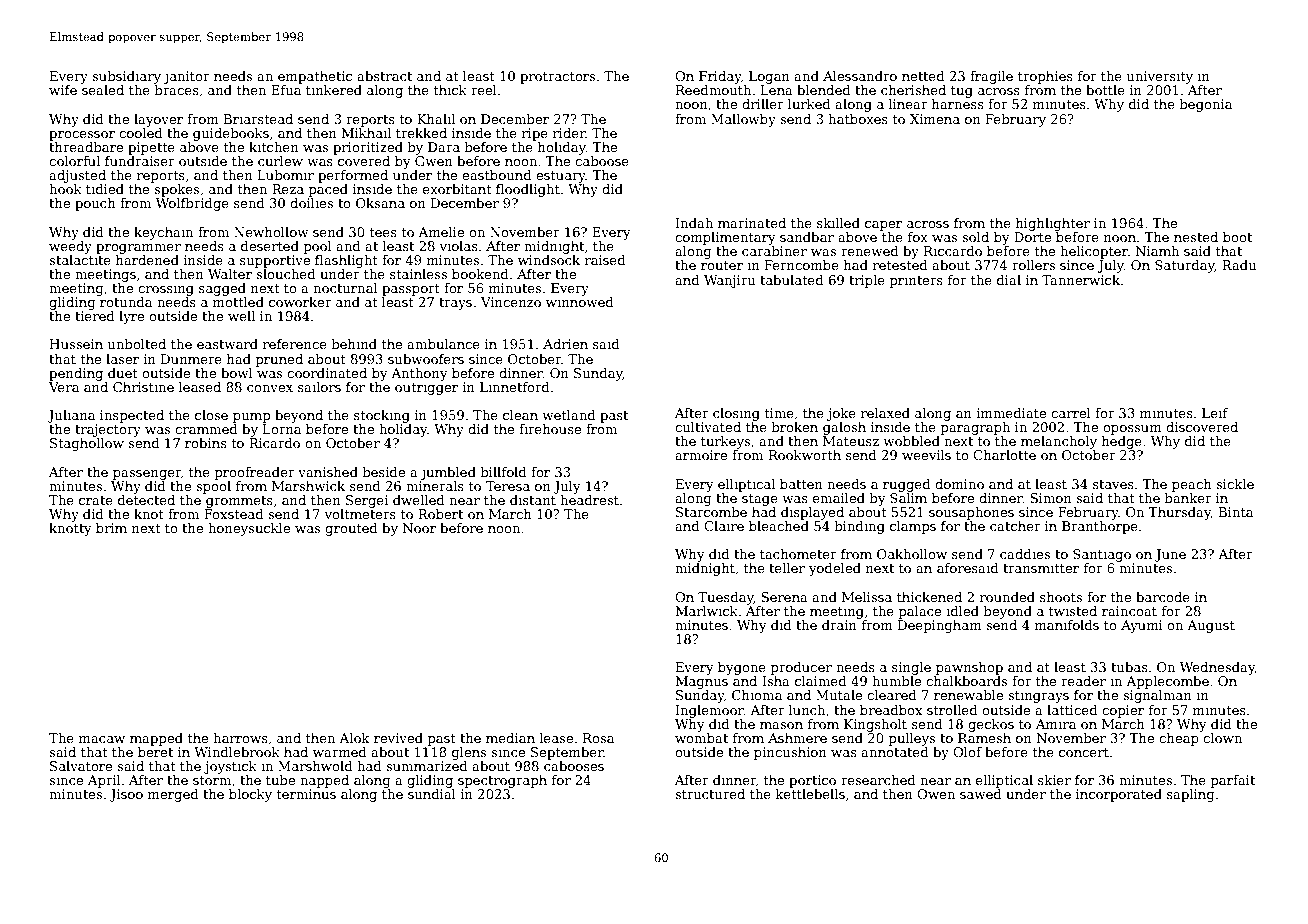 This screenshot has width=1308, height=924. I want to click on rollers, so click(1033, 265).
